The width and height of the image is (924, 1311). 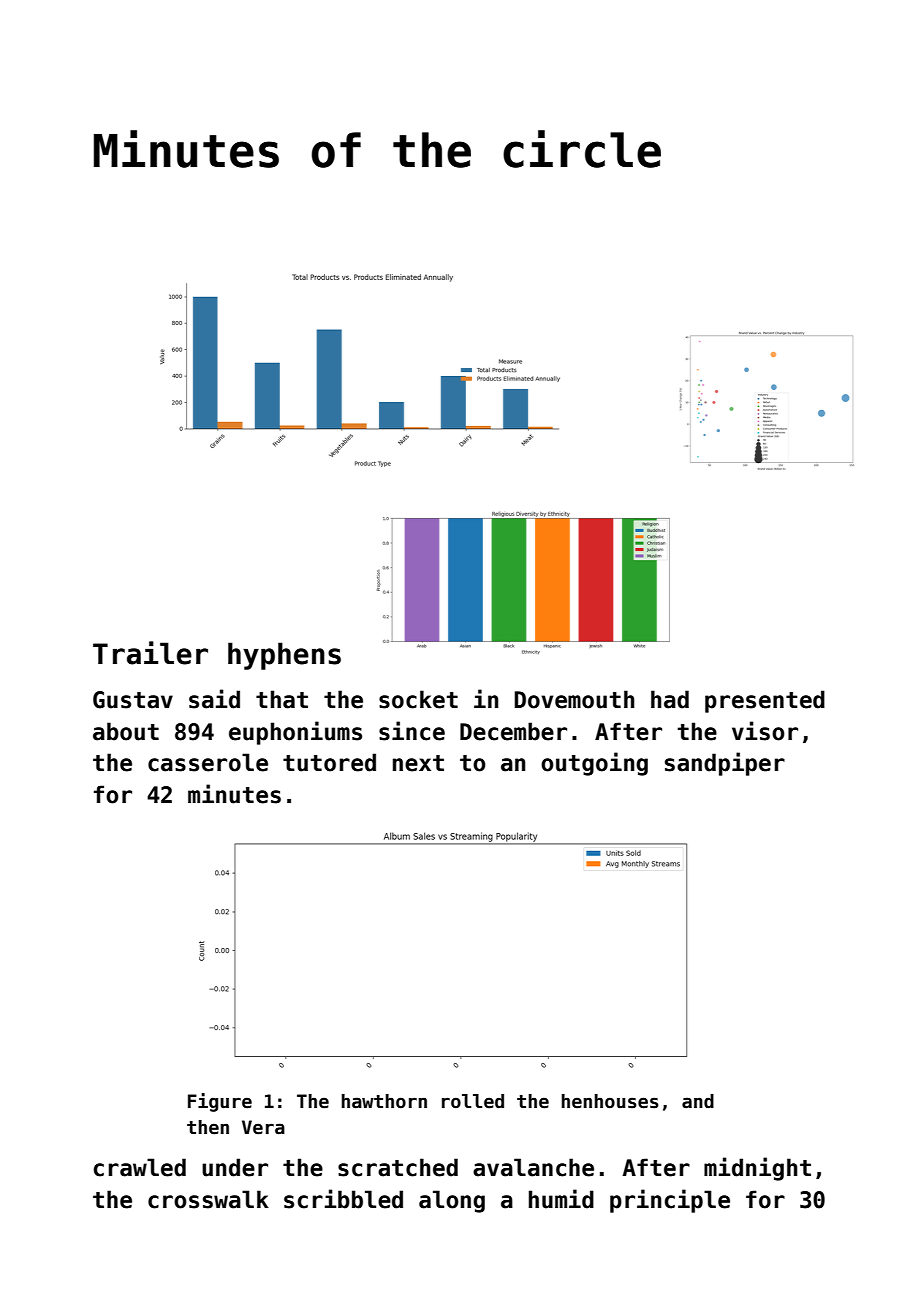 I want to click on visor, so click(x=765, y=731).
